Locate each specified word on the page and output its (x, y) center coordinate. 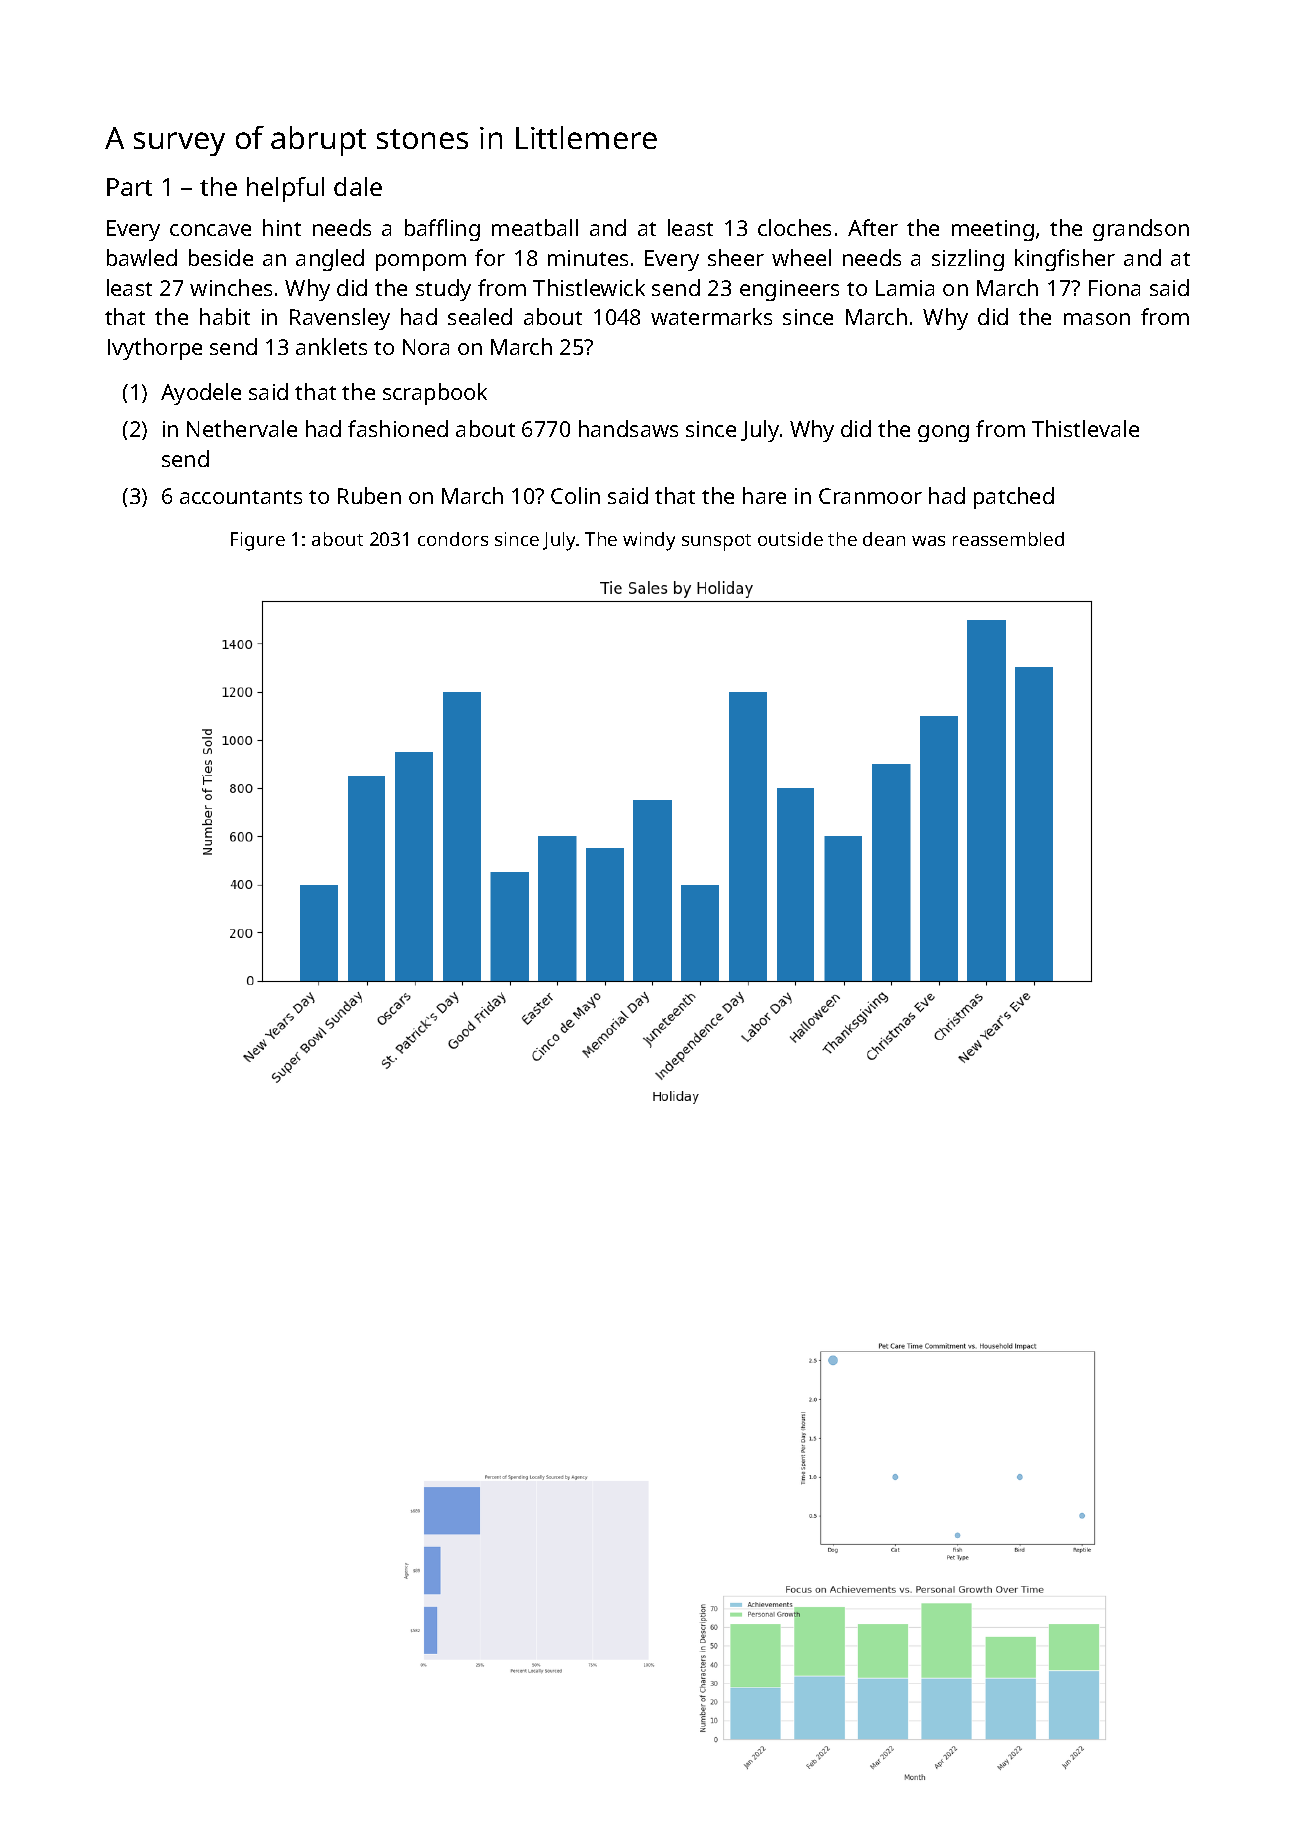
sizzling (968, 260)
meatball (535, 227)
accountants (241, 497)
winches (231, 287)
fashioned (398, 428)
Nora (426, 347)
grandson (1141, 230)
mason (1097, 319)
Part (129, 187)
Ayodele (201, 394)
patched (1014, 498)
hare (764, 495)
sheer (736, 257)
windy (649, 541)
